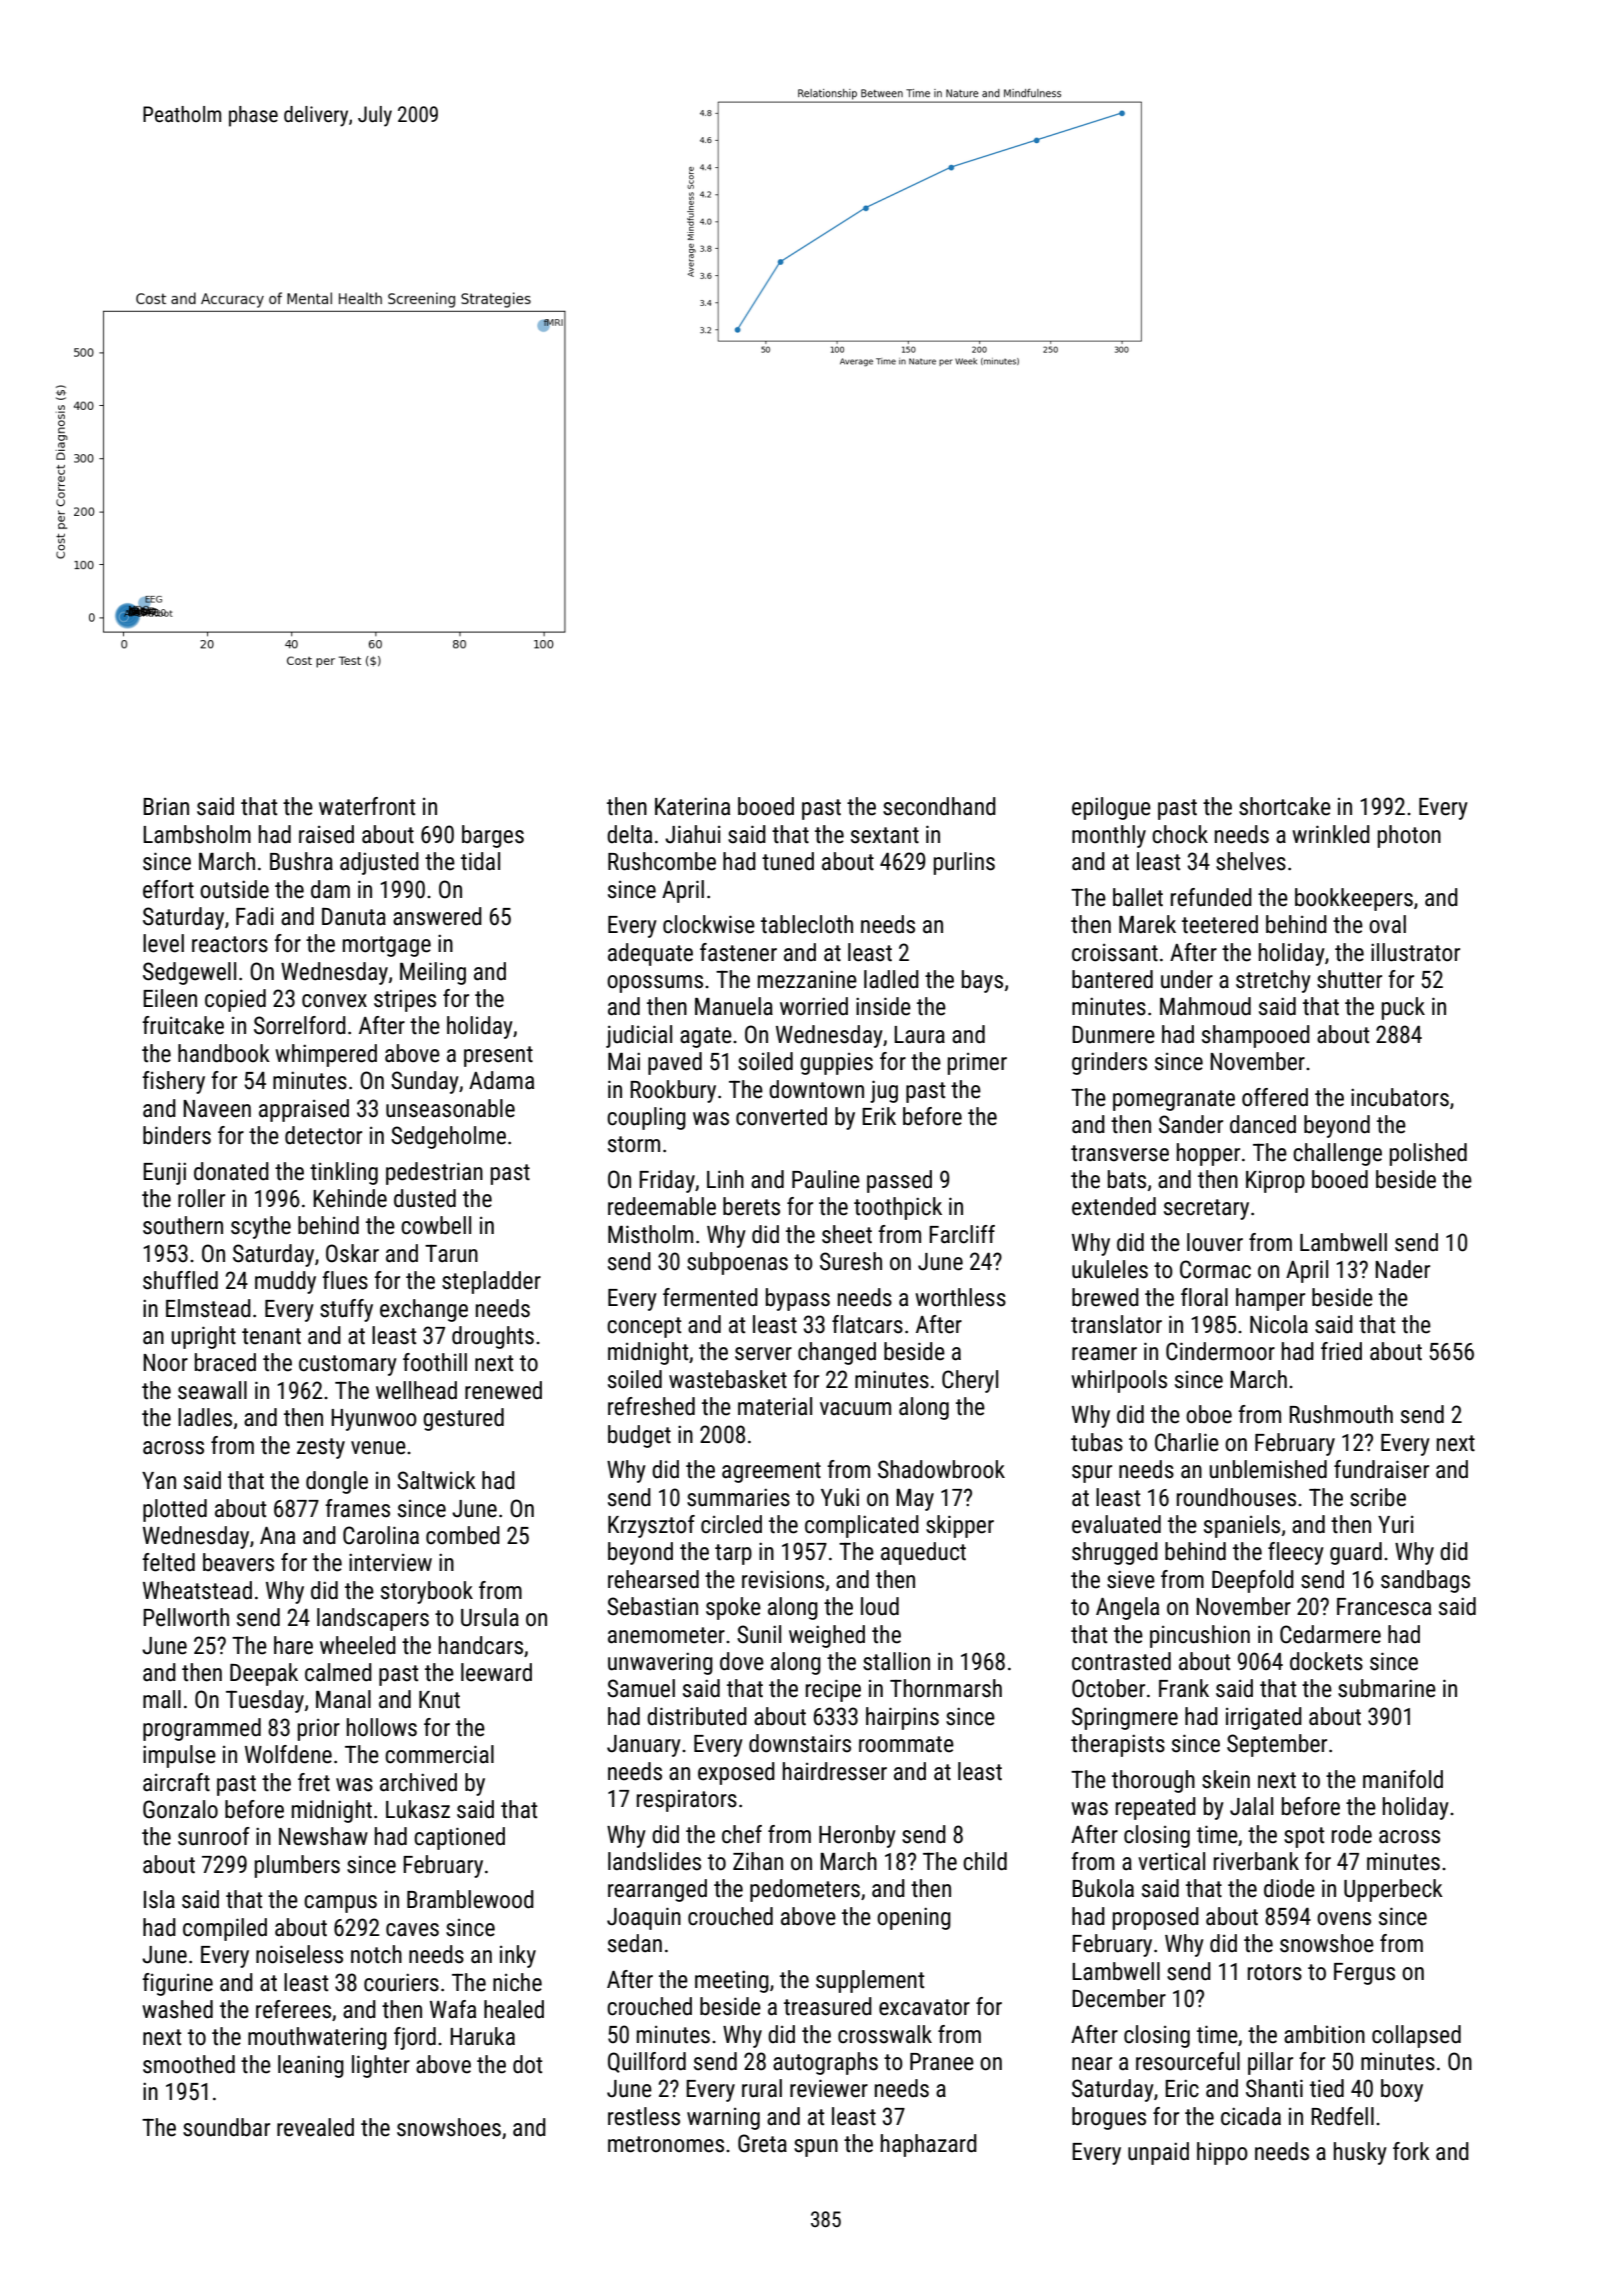  What do you see at coordinates (183, 1225) in the page?
I see `southern` at bounding box center [183, 1225].
